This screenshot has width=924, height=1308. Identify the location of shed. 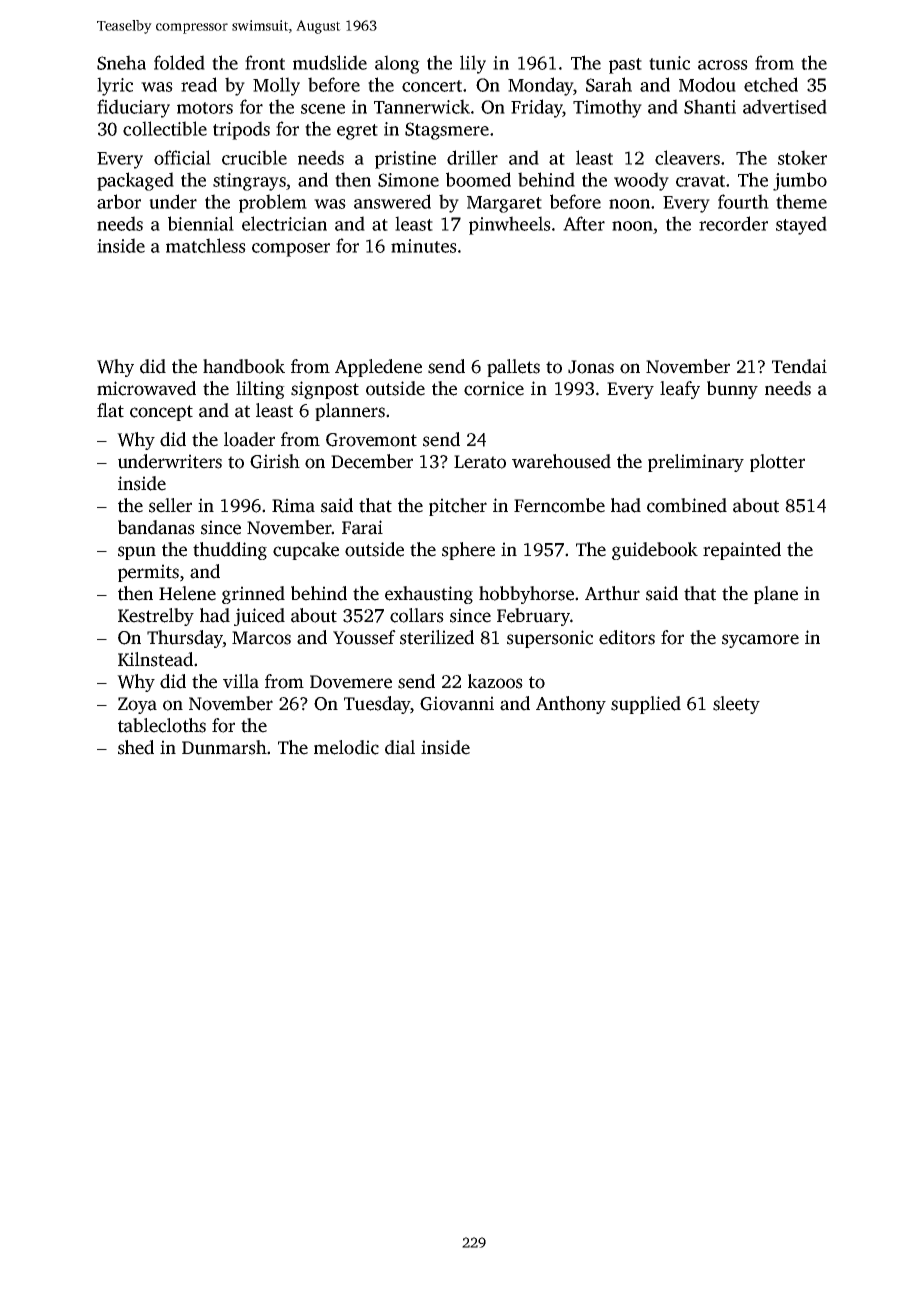
(136, 747).
